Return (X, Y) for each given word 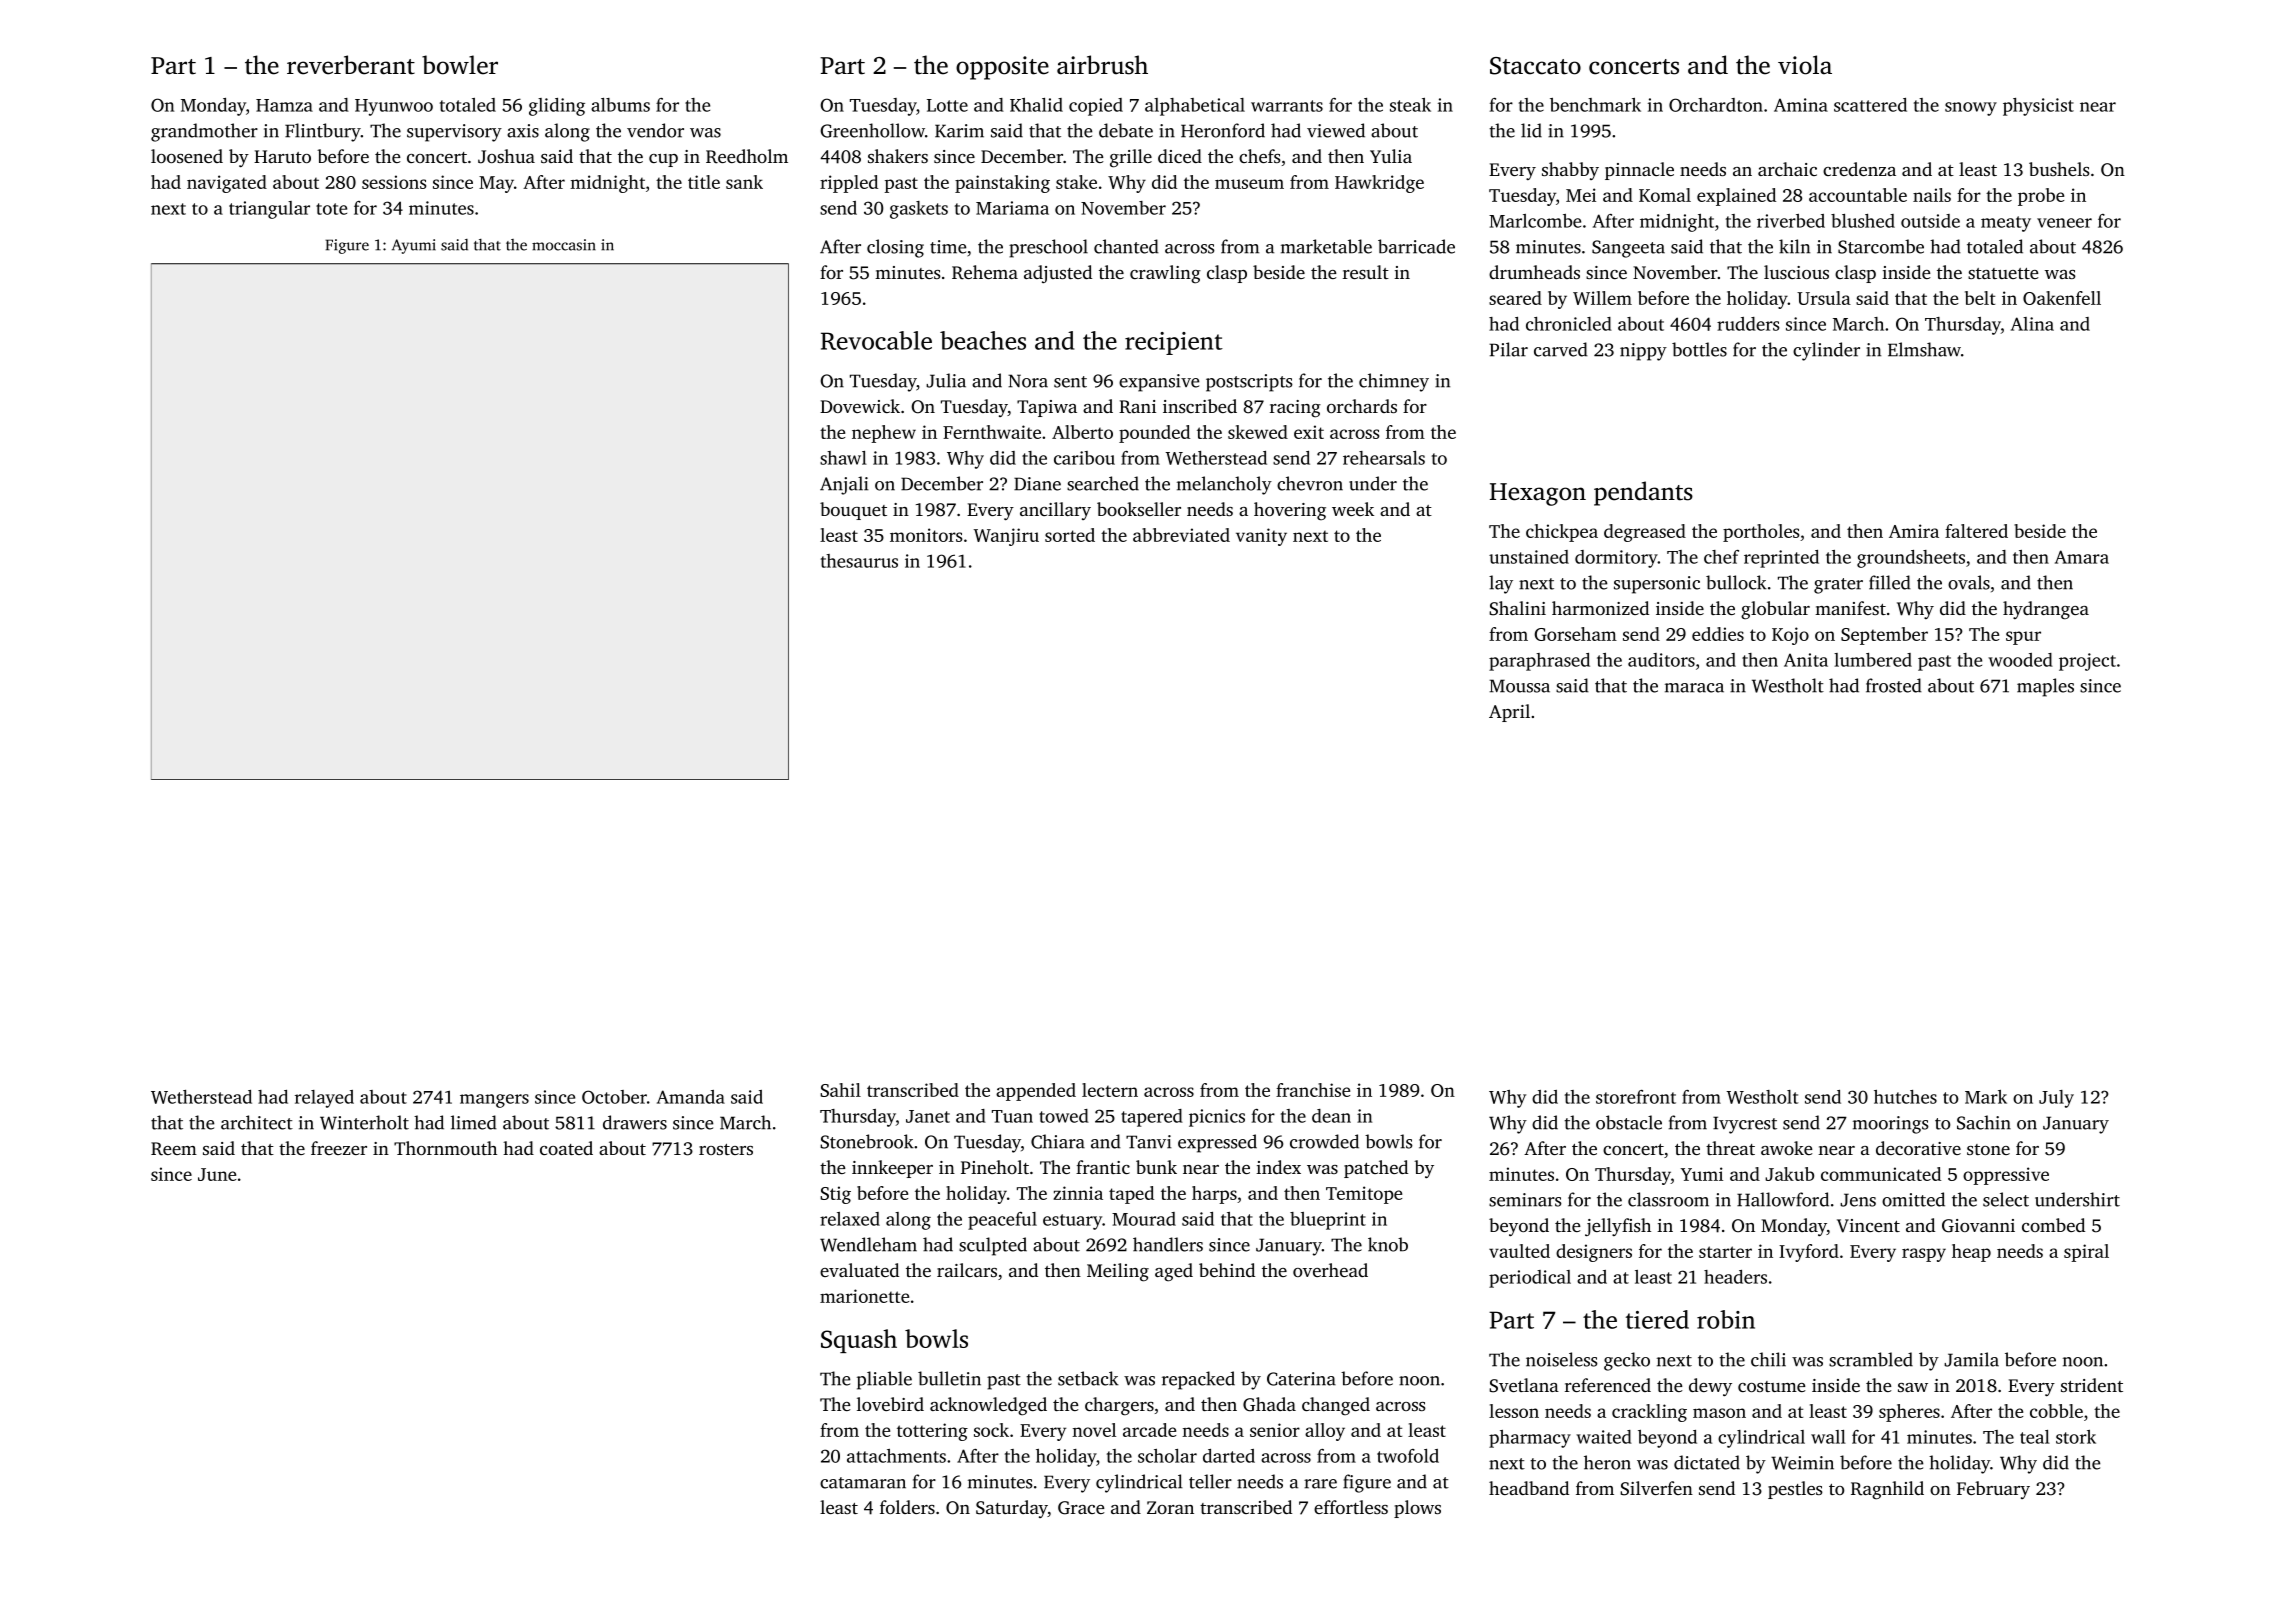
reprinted (1781, 559)
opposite (1002, 68)
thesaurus (859, 561)
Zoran (1170, 1507)
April (1509, 713)
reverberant (351, 65)
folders (907, 1507)
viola (1805, 65)
